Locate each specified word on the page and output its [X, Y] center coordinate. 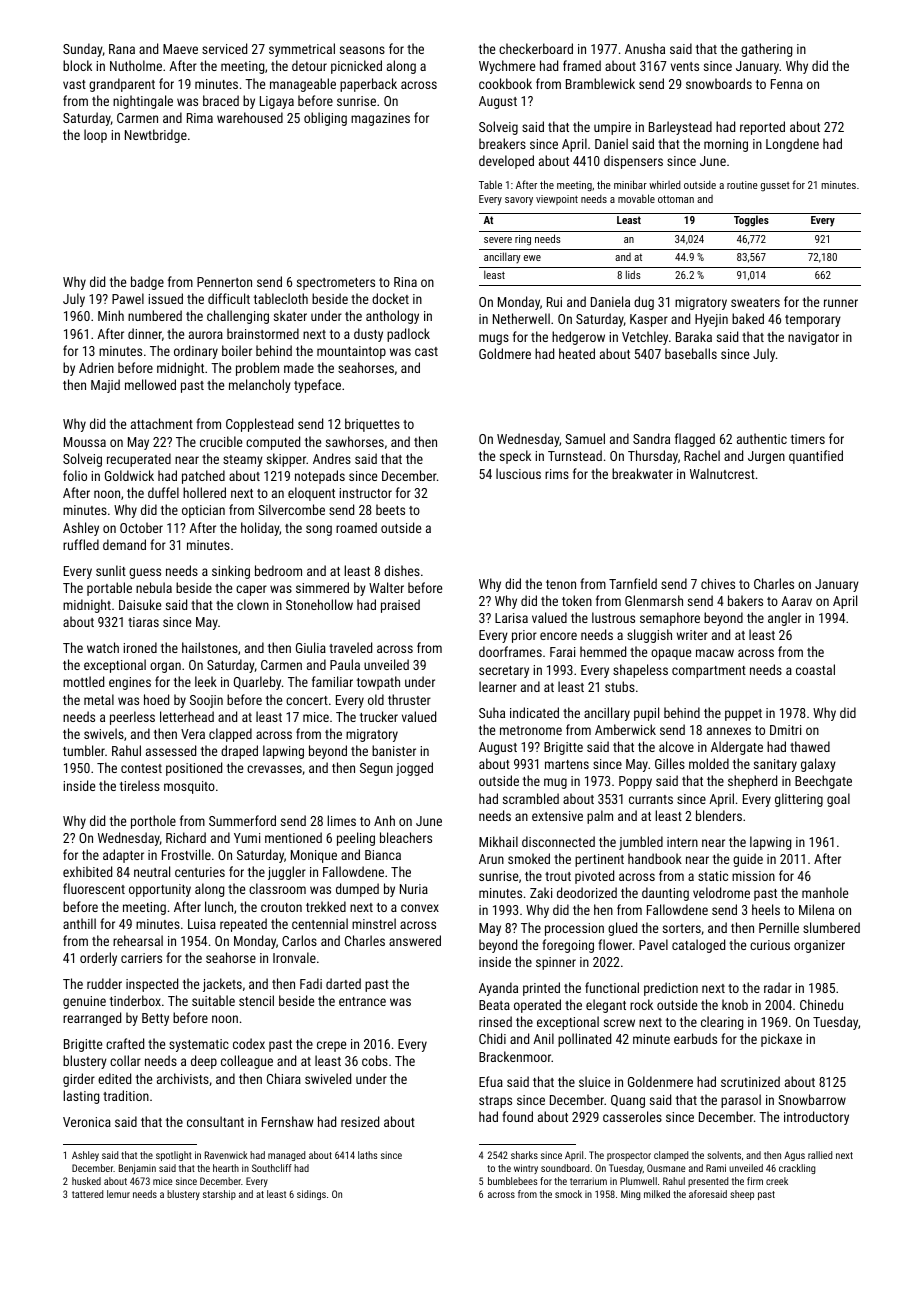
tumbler [84, 750]
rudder [104, 983]
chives [718, 583]
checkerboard [536, 48]
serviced [224, 48]
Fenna [787, 84]
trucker [379, 716]
